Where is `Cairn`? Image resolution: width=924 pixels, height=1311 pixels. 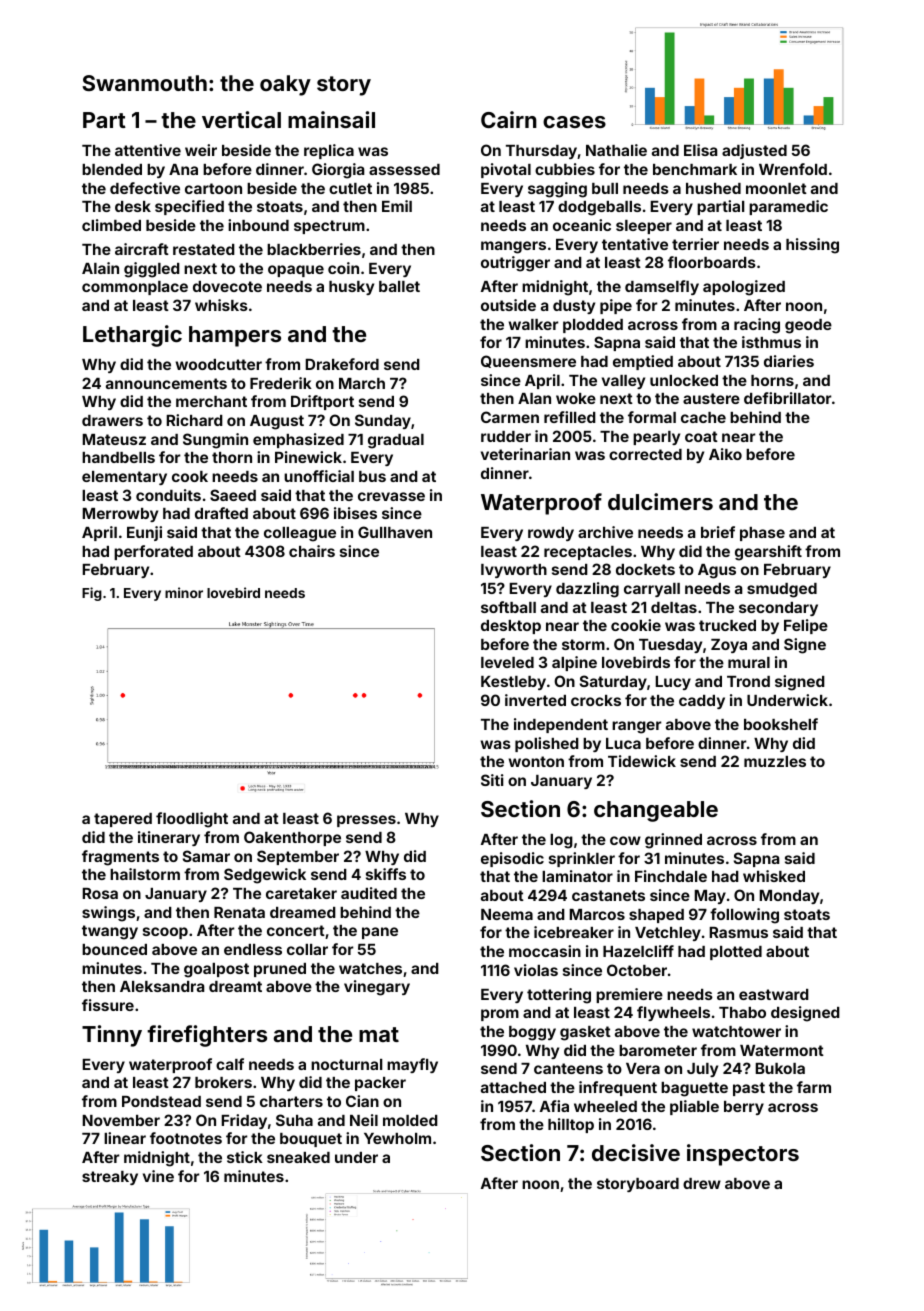 Cairn is located at coordinates (509, 119).
